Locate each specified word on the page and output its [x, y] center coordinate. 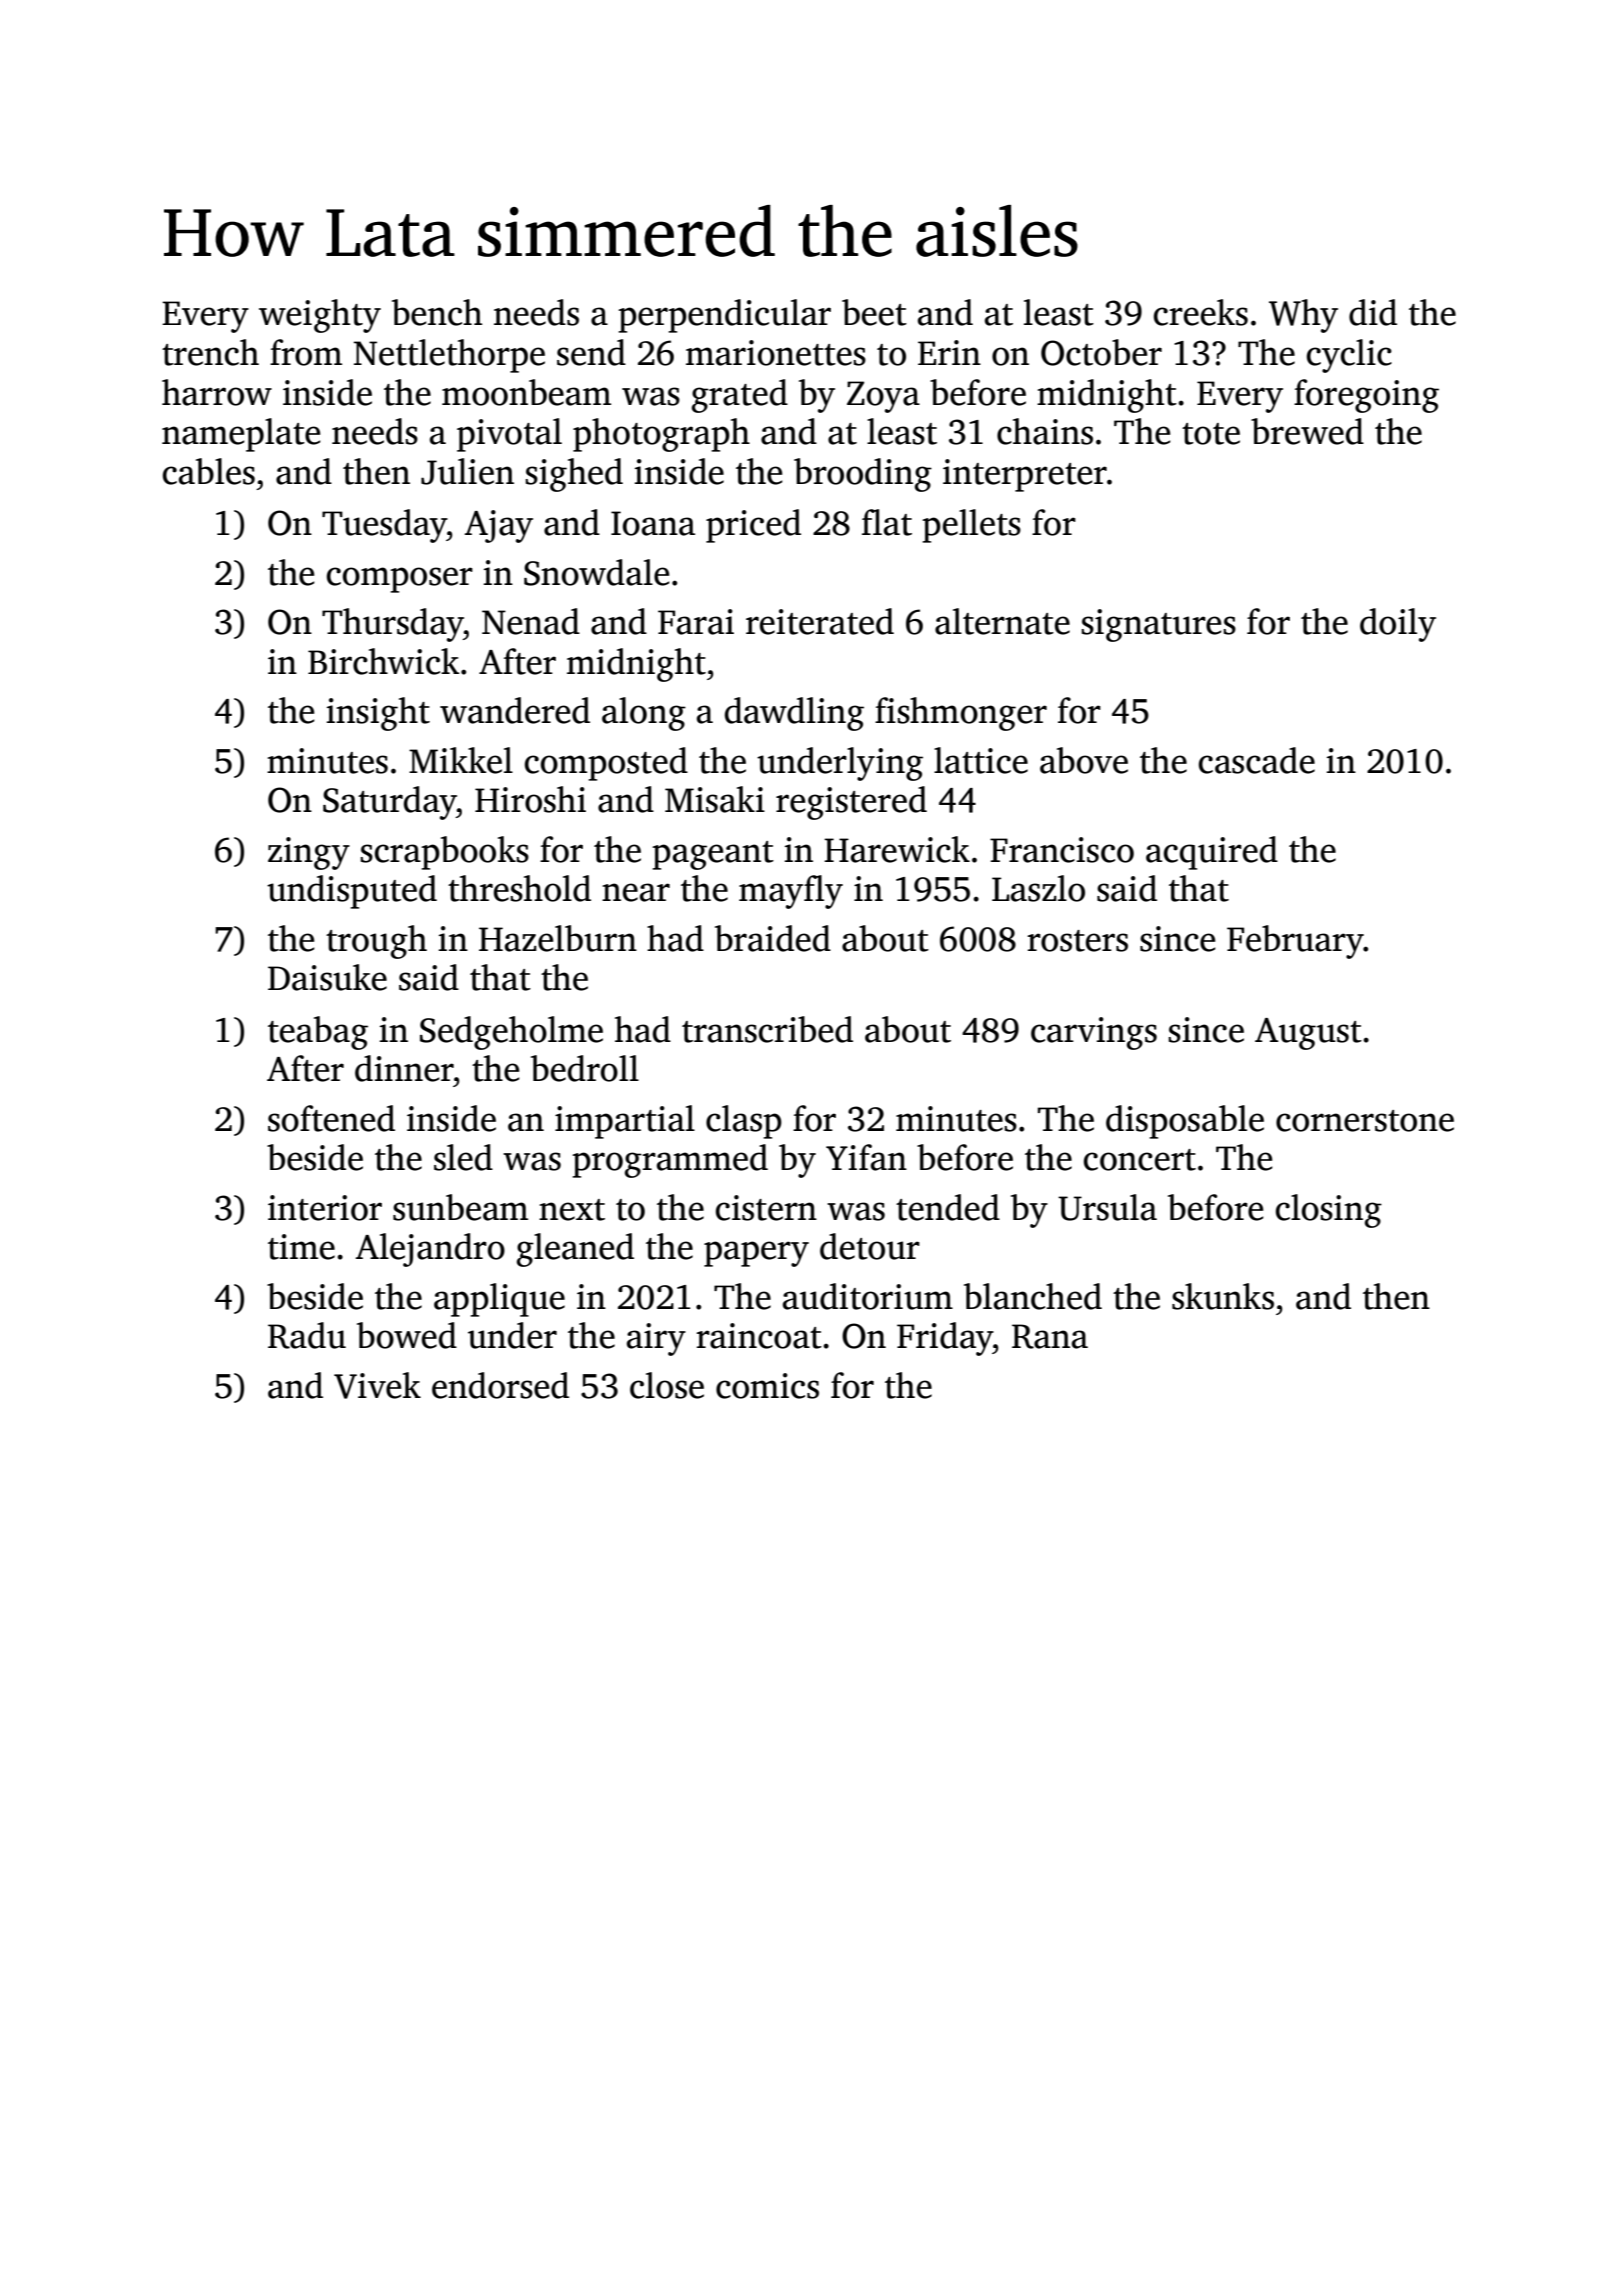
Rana [1050, 1336]
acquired [1212, 853]
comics [767, 1386]
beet [874, 312]
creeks [1201, 312]
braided [773, 938]
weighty [320, 316]
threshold [519, 888]
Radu [307, 1335]
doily [1398, 625]
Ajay [498, 526]
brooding [863, 475]
